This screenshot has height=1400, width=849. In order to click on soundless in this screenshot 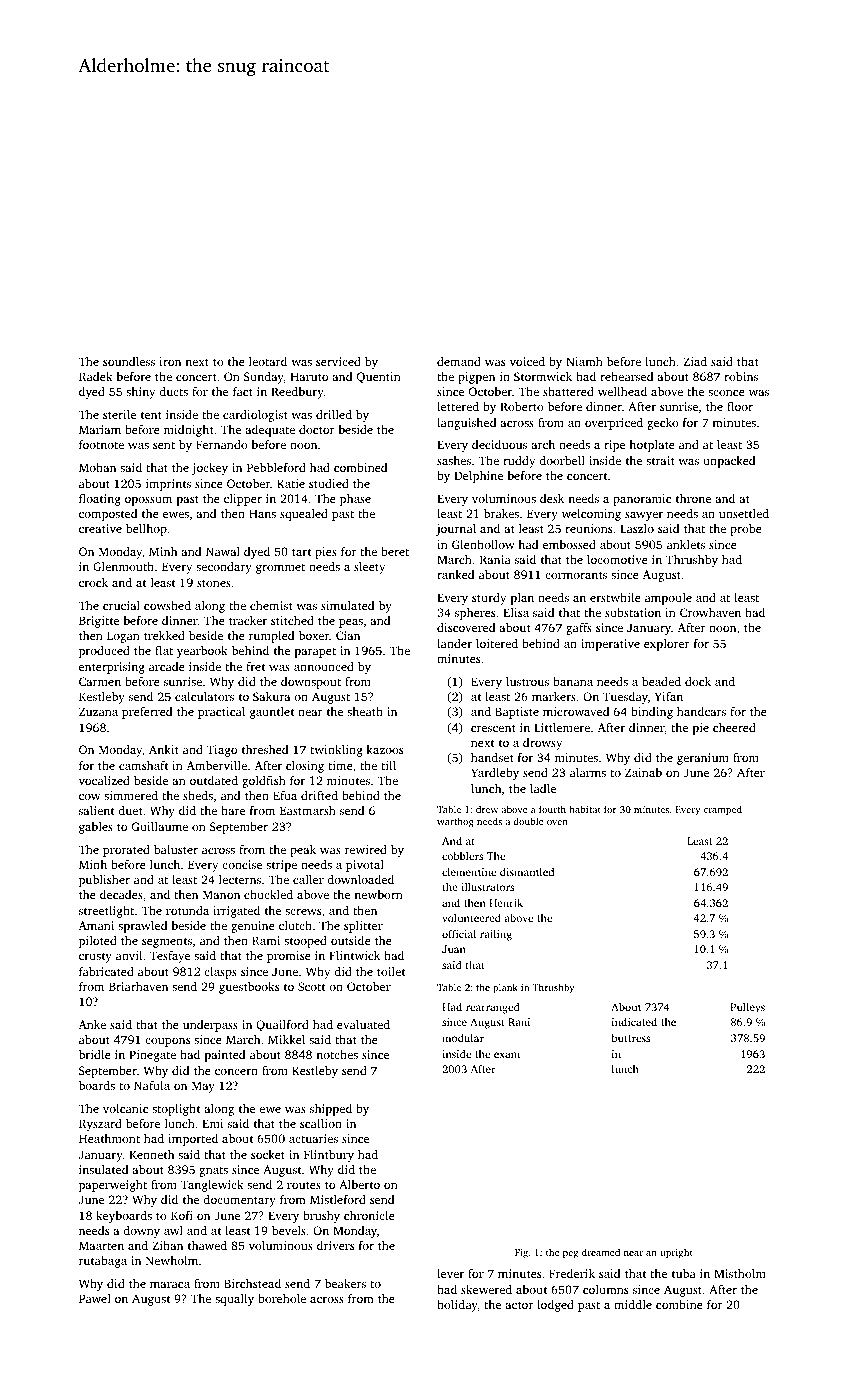, I will do `click(129, 361)`.
